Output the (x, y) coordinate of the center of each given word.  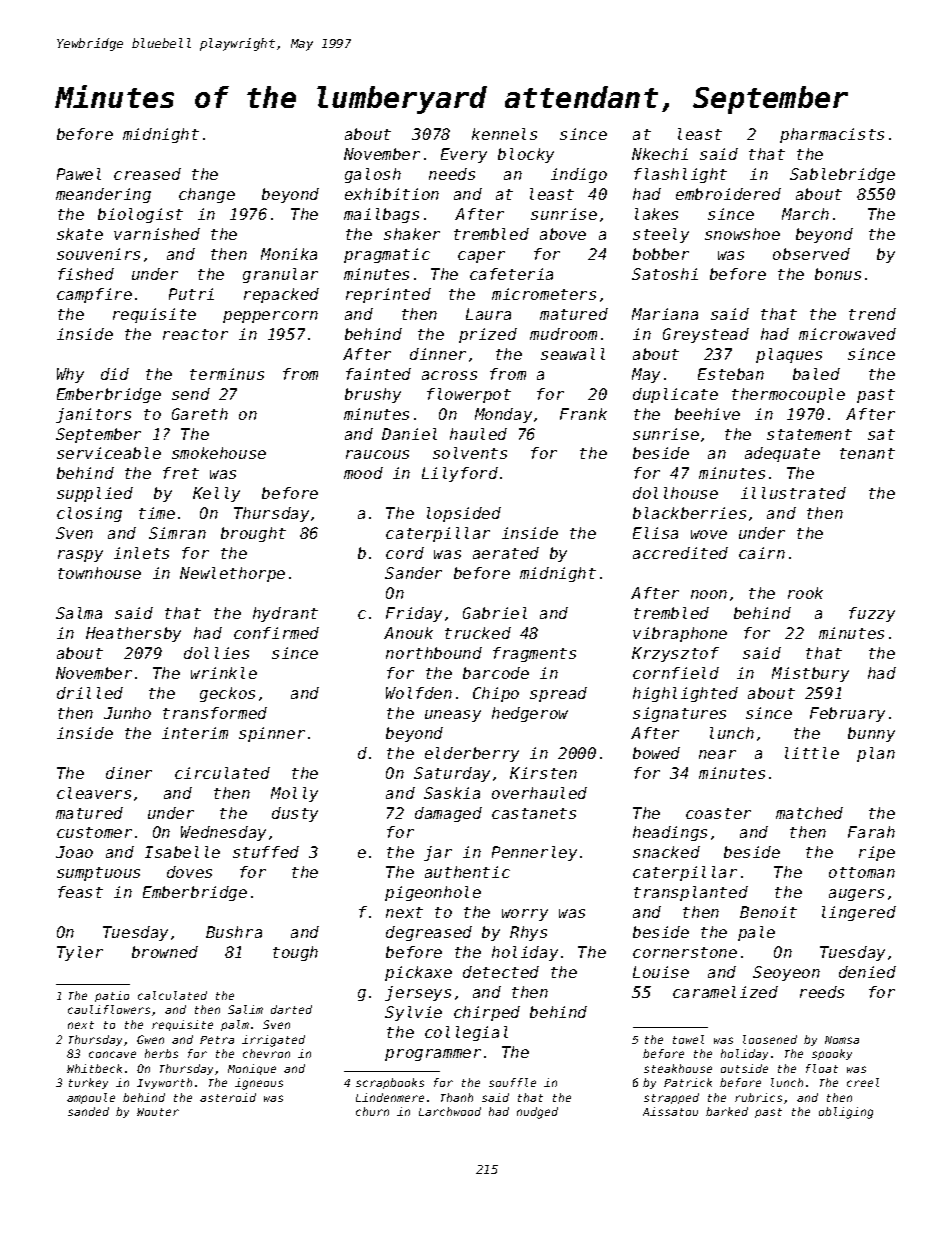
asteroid (228, 1097)
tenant (867, 453)
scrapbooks (390, 1083)
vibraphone (680, 634)
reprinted (388, 295)
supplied (95, 494)
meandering (103, 195)
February (847, 714)
